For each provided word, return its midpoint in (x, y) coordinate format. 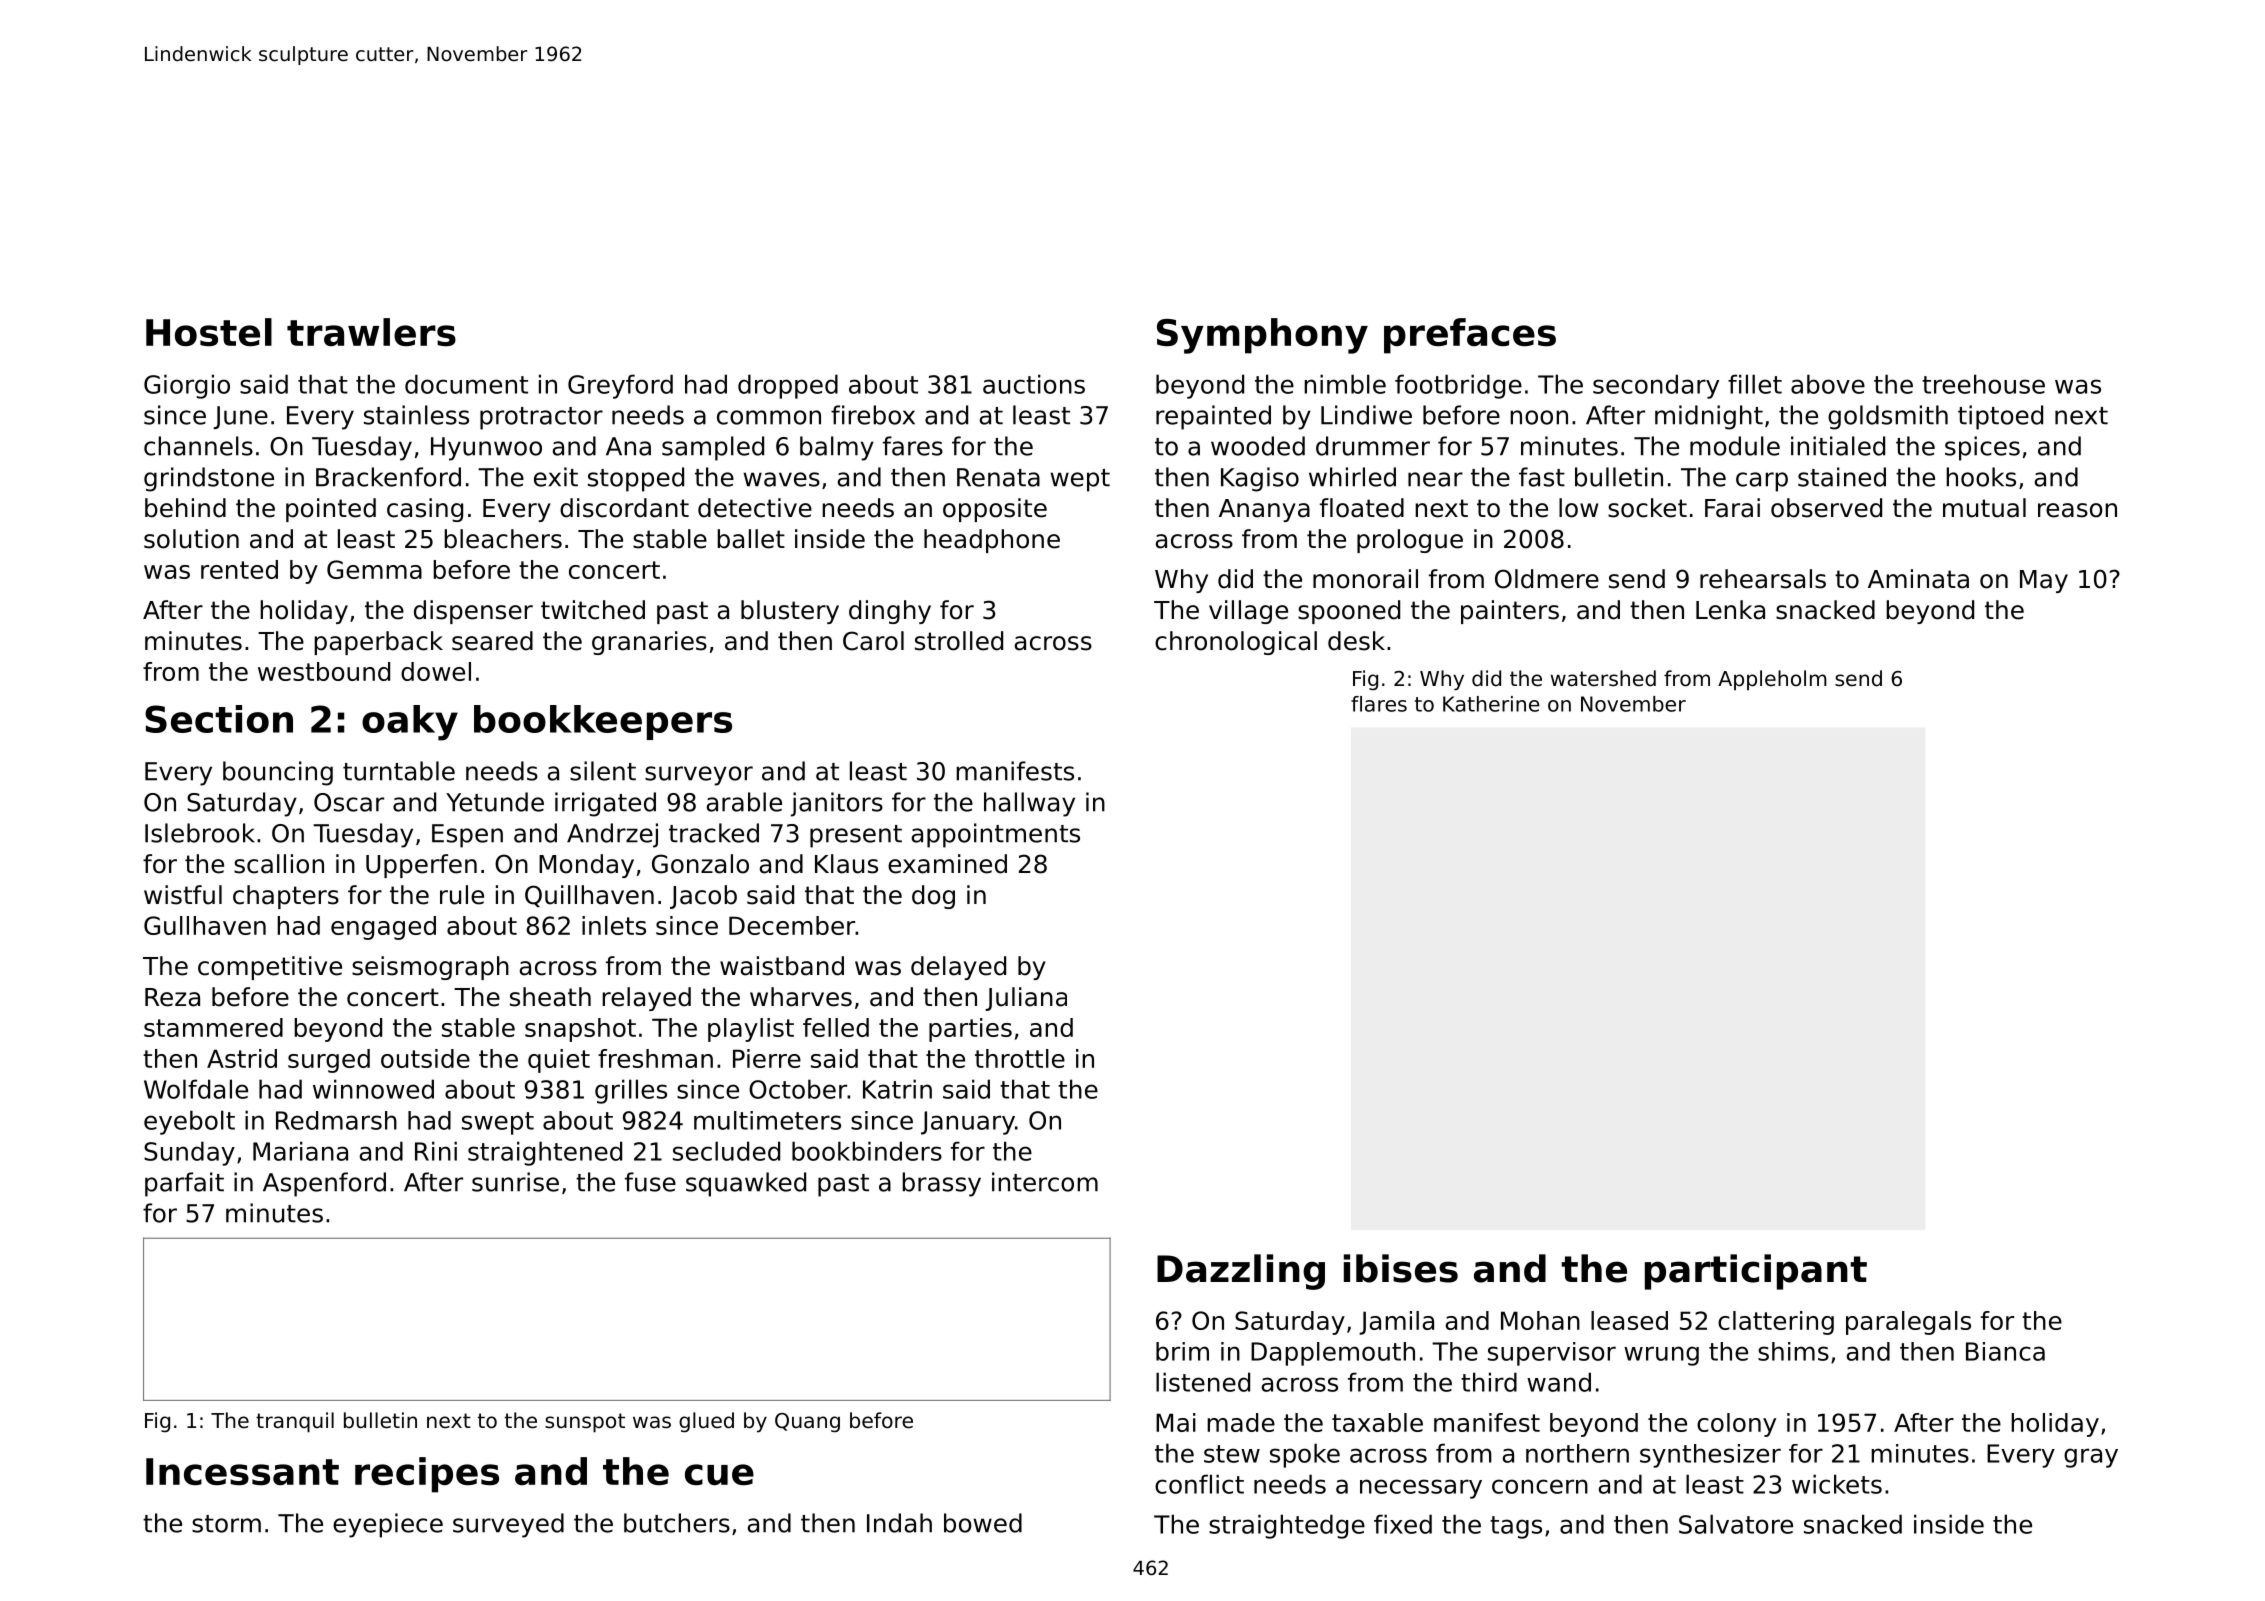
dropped (788, 386)
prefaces (1470, 336)
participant (1756, 1272)
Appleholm (1772, 680)
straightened (545, 1153)
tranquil (295, 1422)
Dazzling (1241, 1272)
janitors (837, 804)
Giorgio (187, 386)
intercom (1045, 1182)
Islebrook (200, 833)
